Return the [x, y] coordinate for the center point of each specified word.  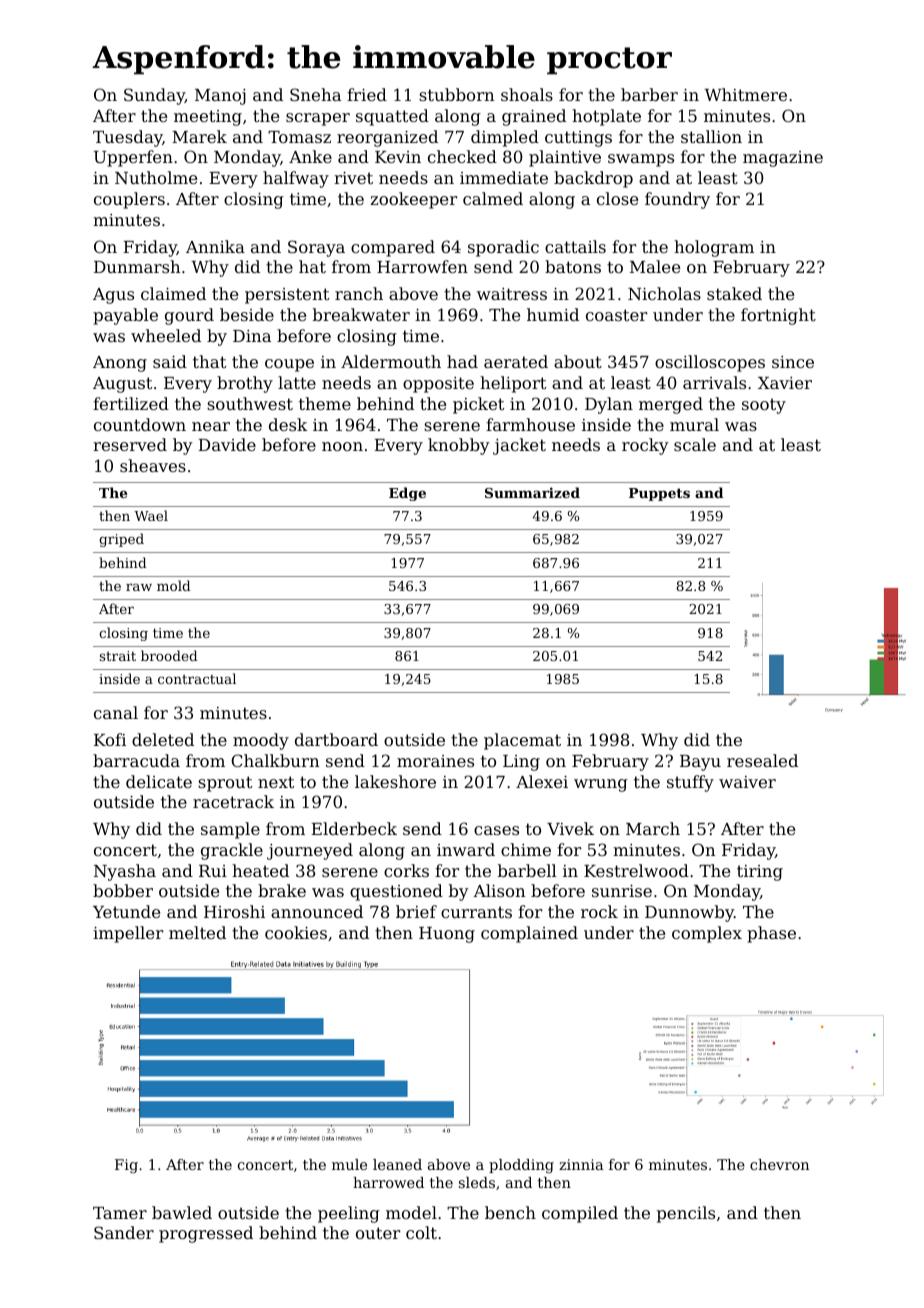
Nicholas [664, 293]
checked [462, 156]
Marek [199, 136]
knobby [459, 446]
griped [121, 540]
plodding [521, 1166]
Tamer [120, 1213]
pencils [686, 1214]
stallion [711, 136]
